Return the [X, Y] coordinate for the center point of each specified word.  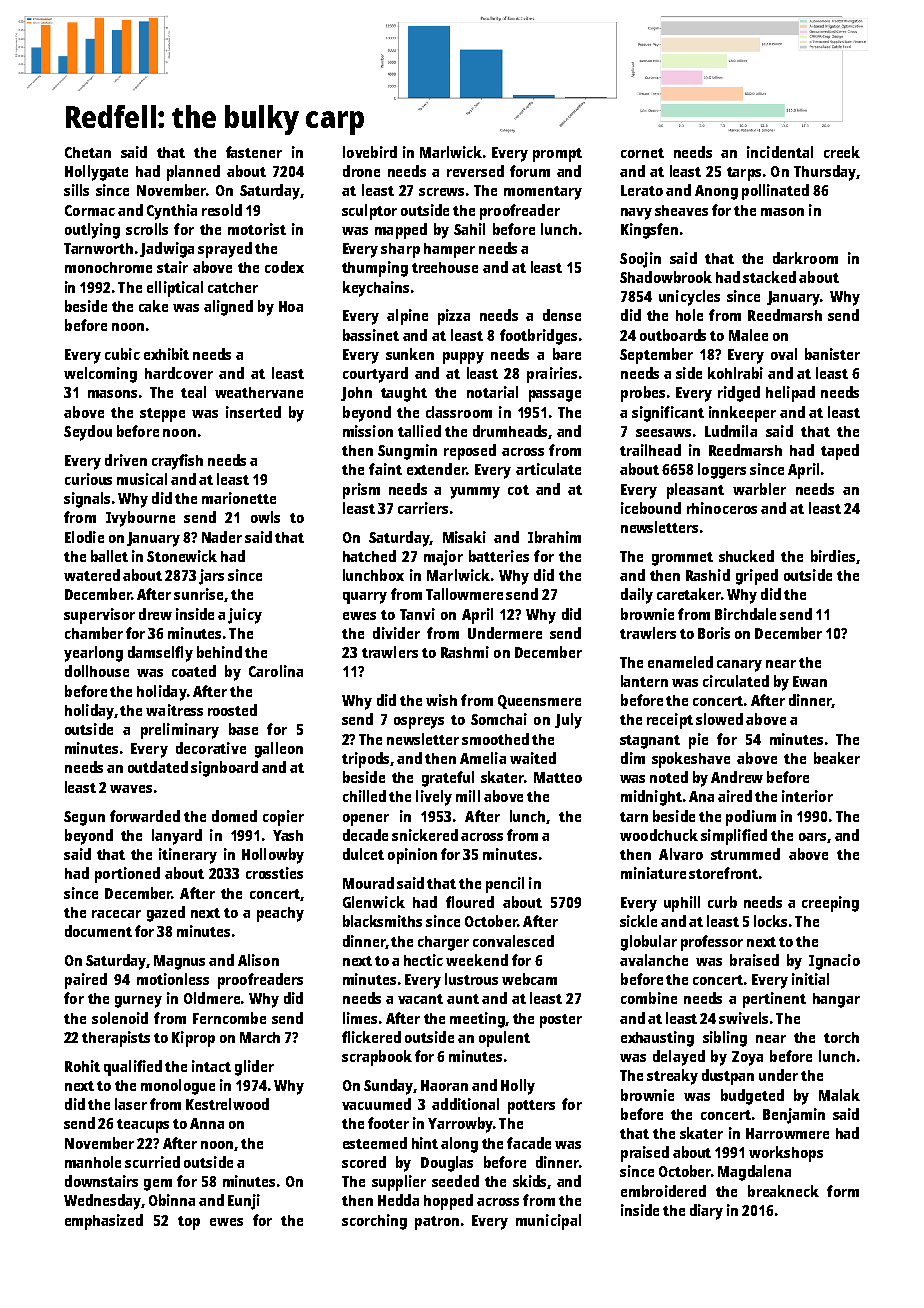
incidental [780, 152]
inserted [253, 412]
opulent [504, 1039]
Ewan [810, 681]
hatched [369, 556]
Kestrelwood [227, 1104]
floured [470, 902]
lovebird [370, 152]
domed [234, 816]
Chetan [88, 152]
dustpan [728, 1077]
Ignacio [834, 962]
